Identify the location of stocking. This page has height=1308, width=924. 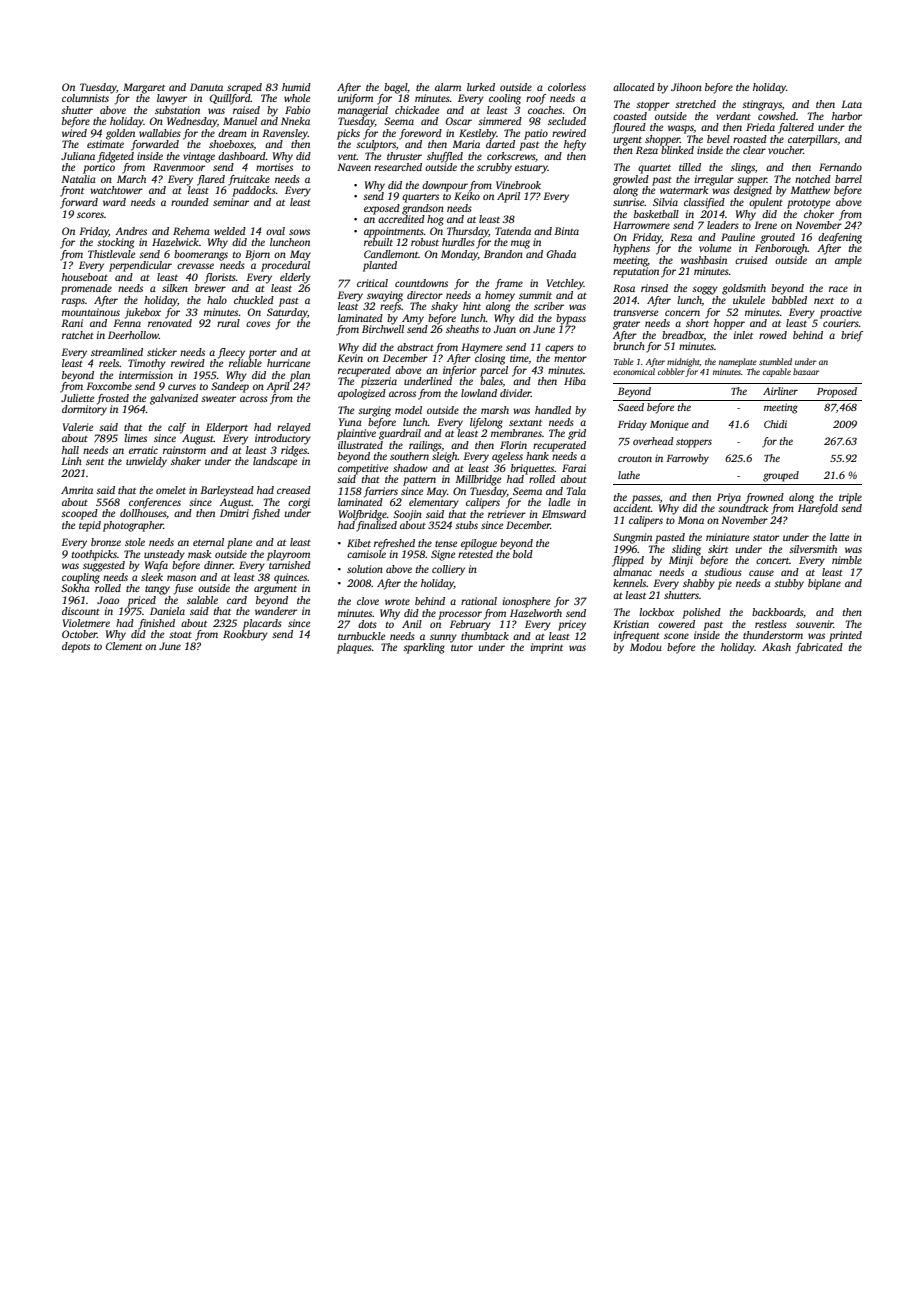
(115, 243).
